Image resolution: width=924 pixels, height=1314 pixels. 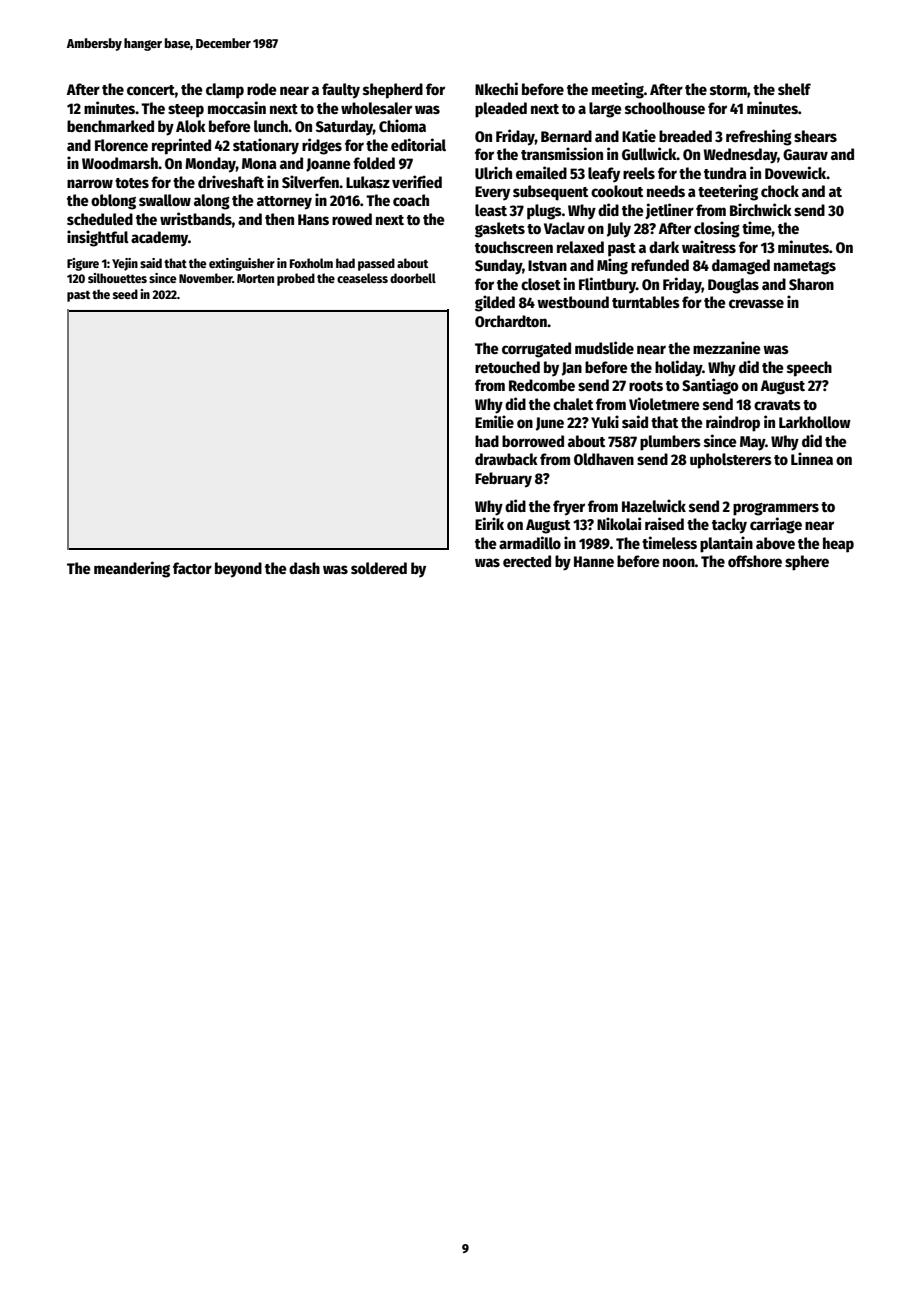 I want to click on corrugated, so click(x=536, y=350).
